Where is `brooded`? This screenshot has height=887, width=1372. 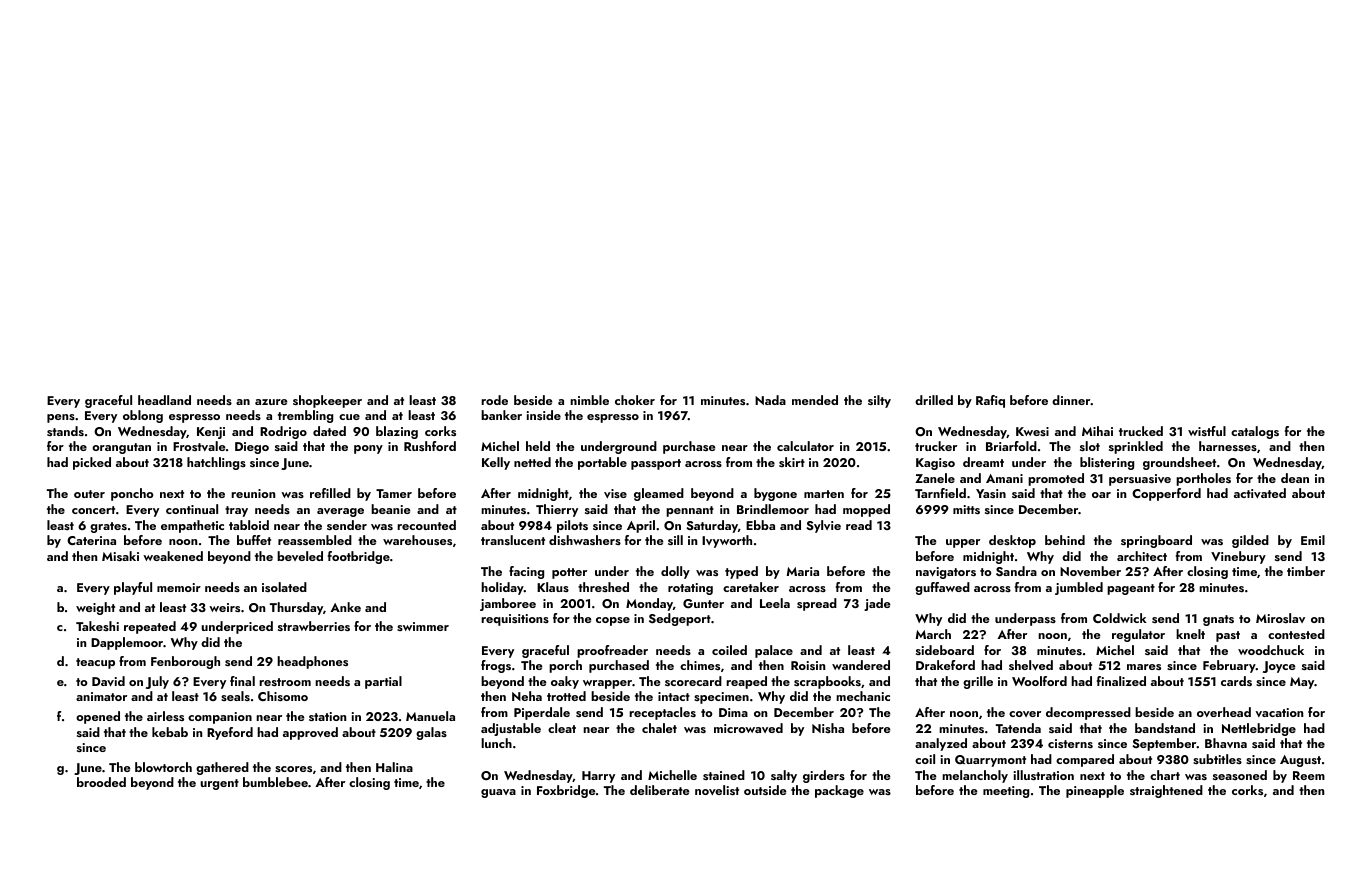 brooded is located at coordinates (101, 782).
